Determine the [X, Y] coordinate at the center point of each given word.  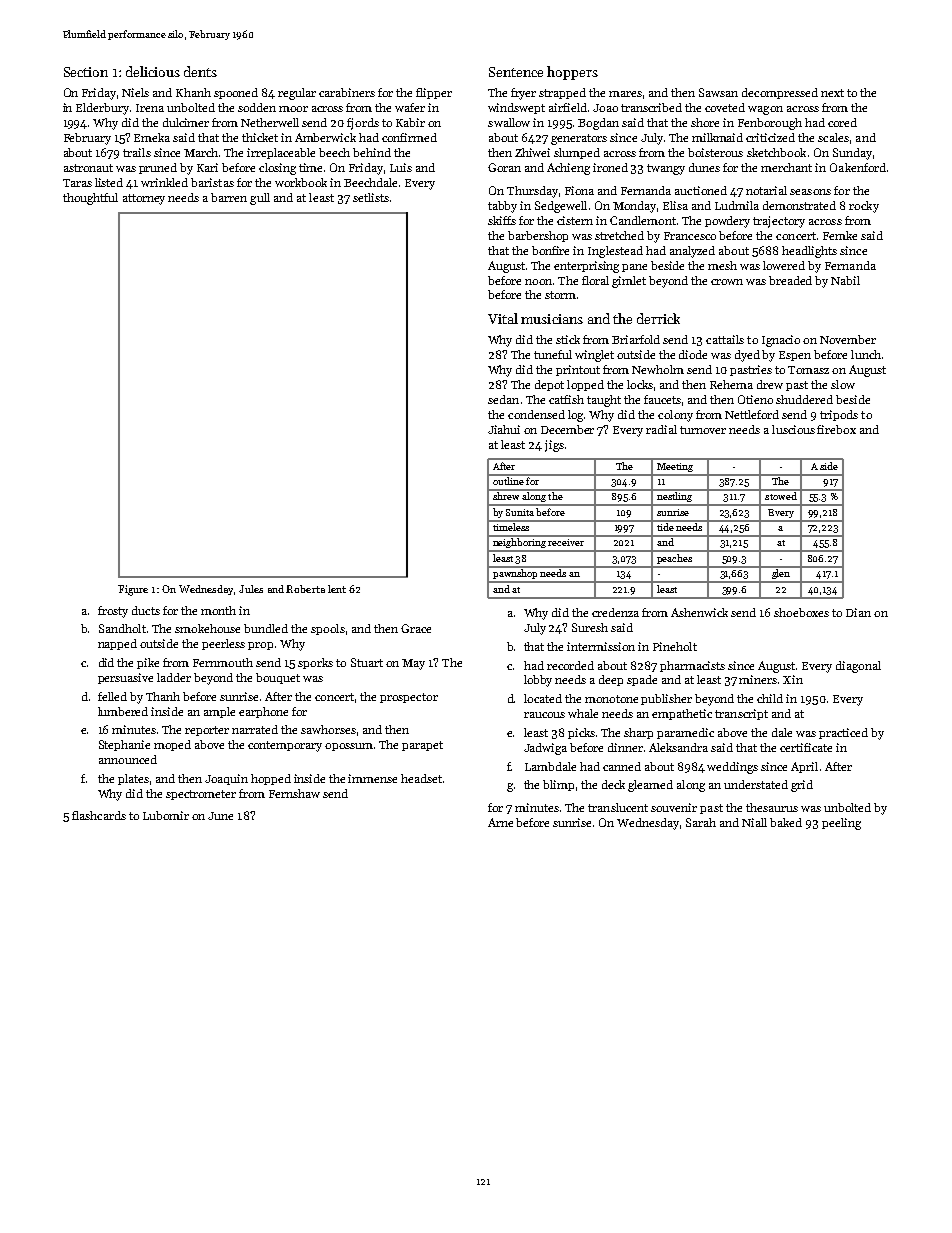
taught [604, 401]
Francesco [690, 236]
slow [843, 384]
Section [86, 72]
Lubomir [166, 815]
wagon [765, 110]
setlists [371, 197]
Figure [133, 590]
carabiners [347, 92]
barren [229, 197]
